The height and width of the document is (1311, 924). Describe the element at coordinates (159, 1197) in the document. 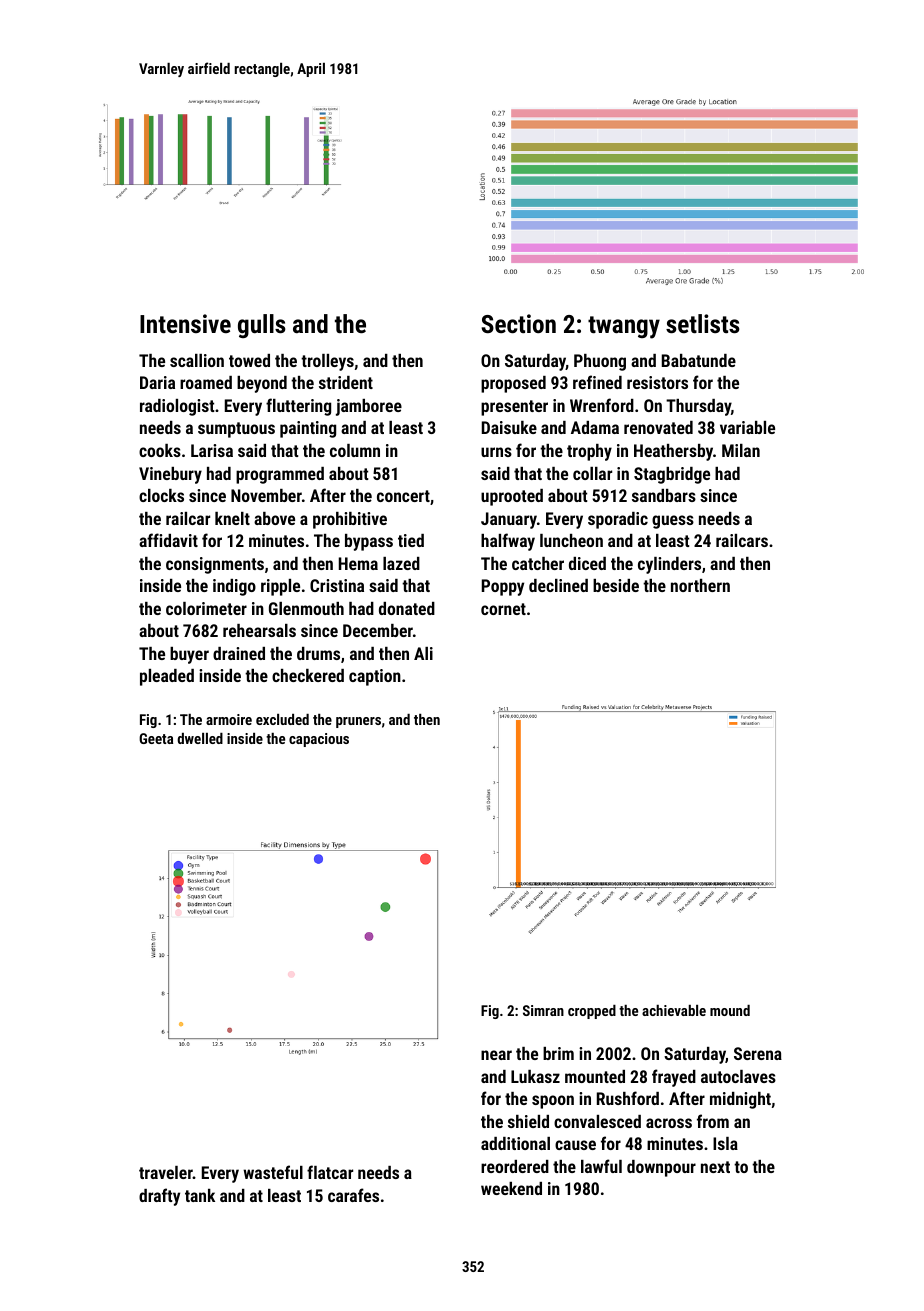

I see `drafty` at that location.
